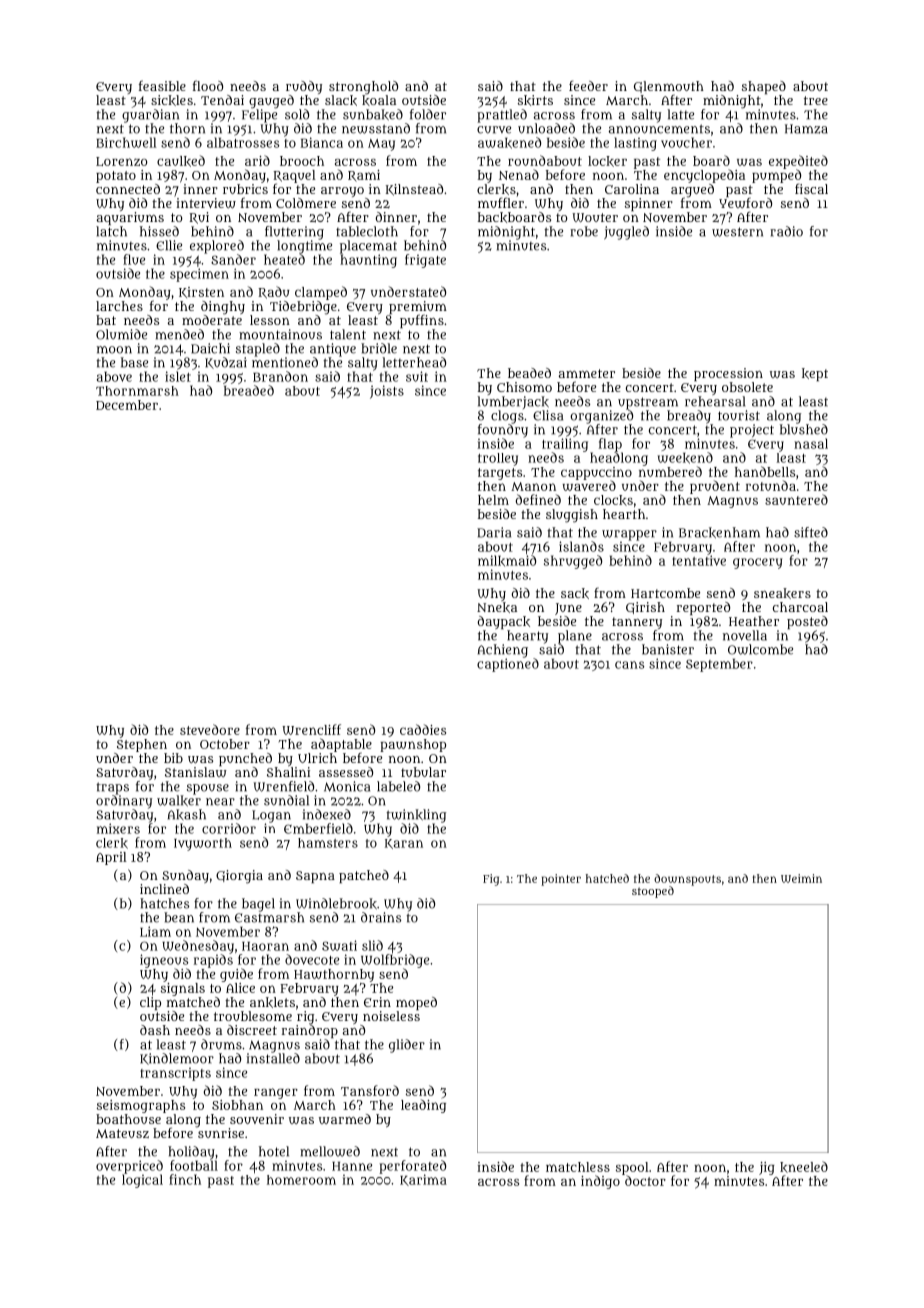 The width and height of the document is (924, 1308). Describe the element at coordinates (127, 405) in the document. I see `December` at that location.
